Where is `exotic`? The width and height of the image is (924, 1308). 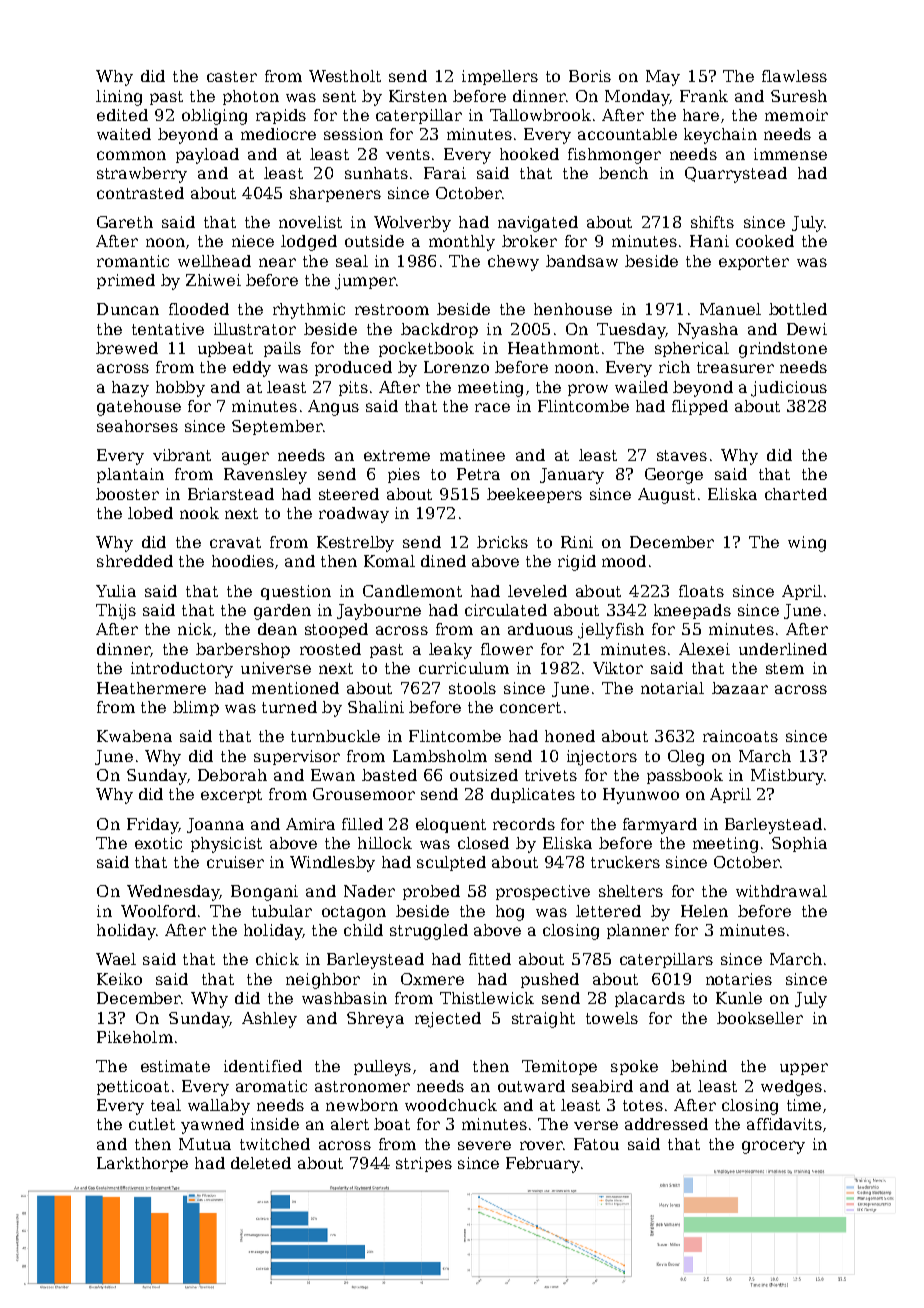
exotic is located at coordinates (158, 843).
